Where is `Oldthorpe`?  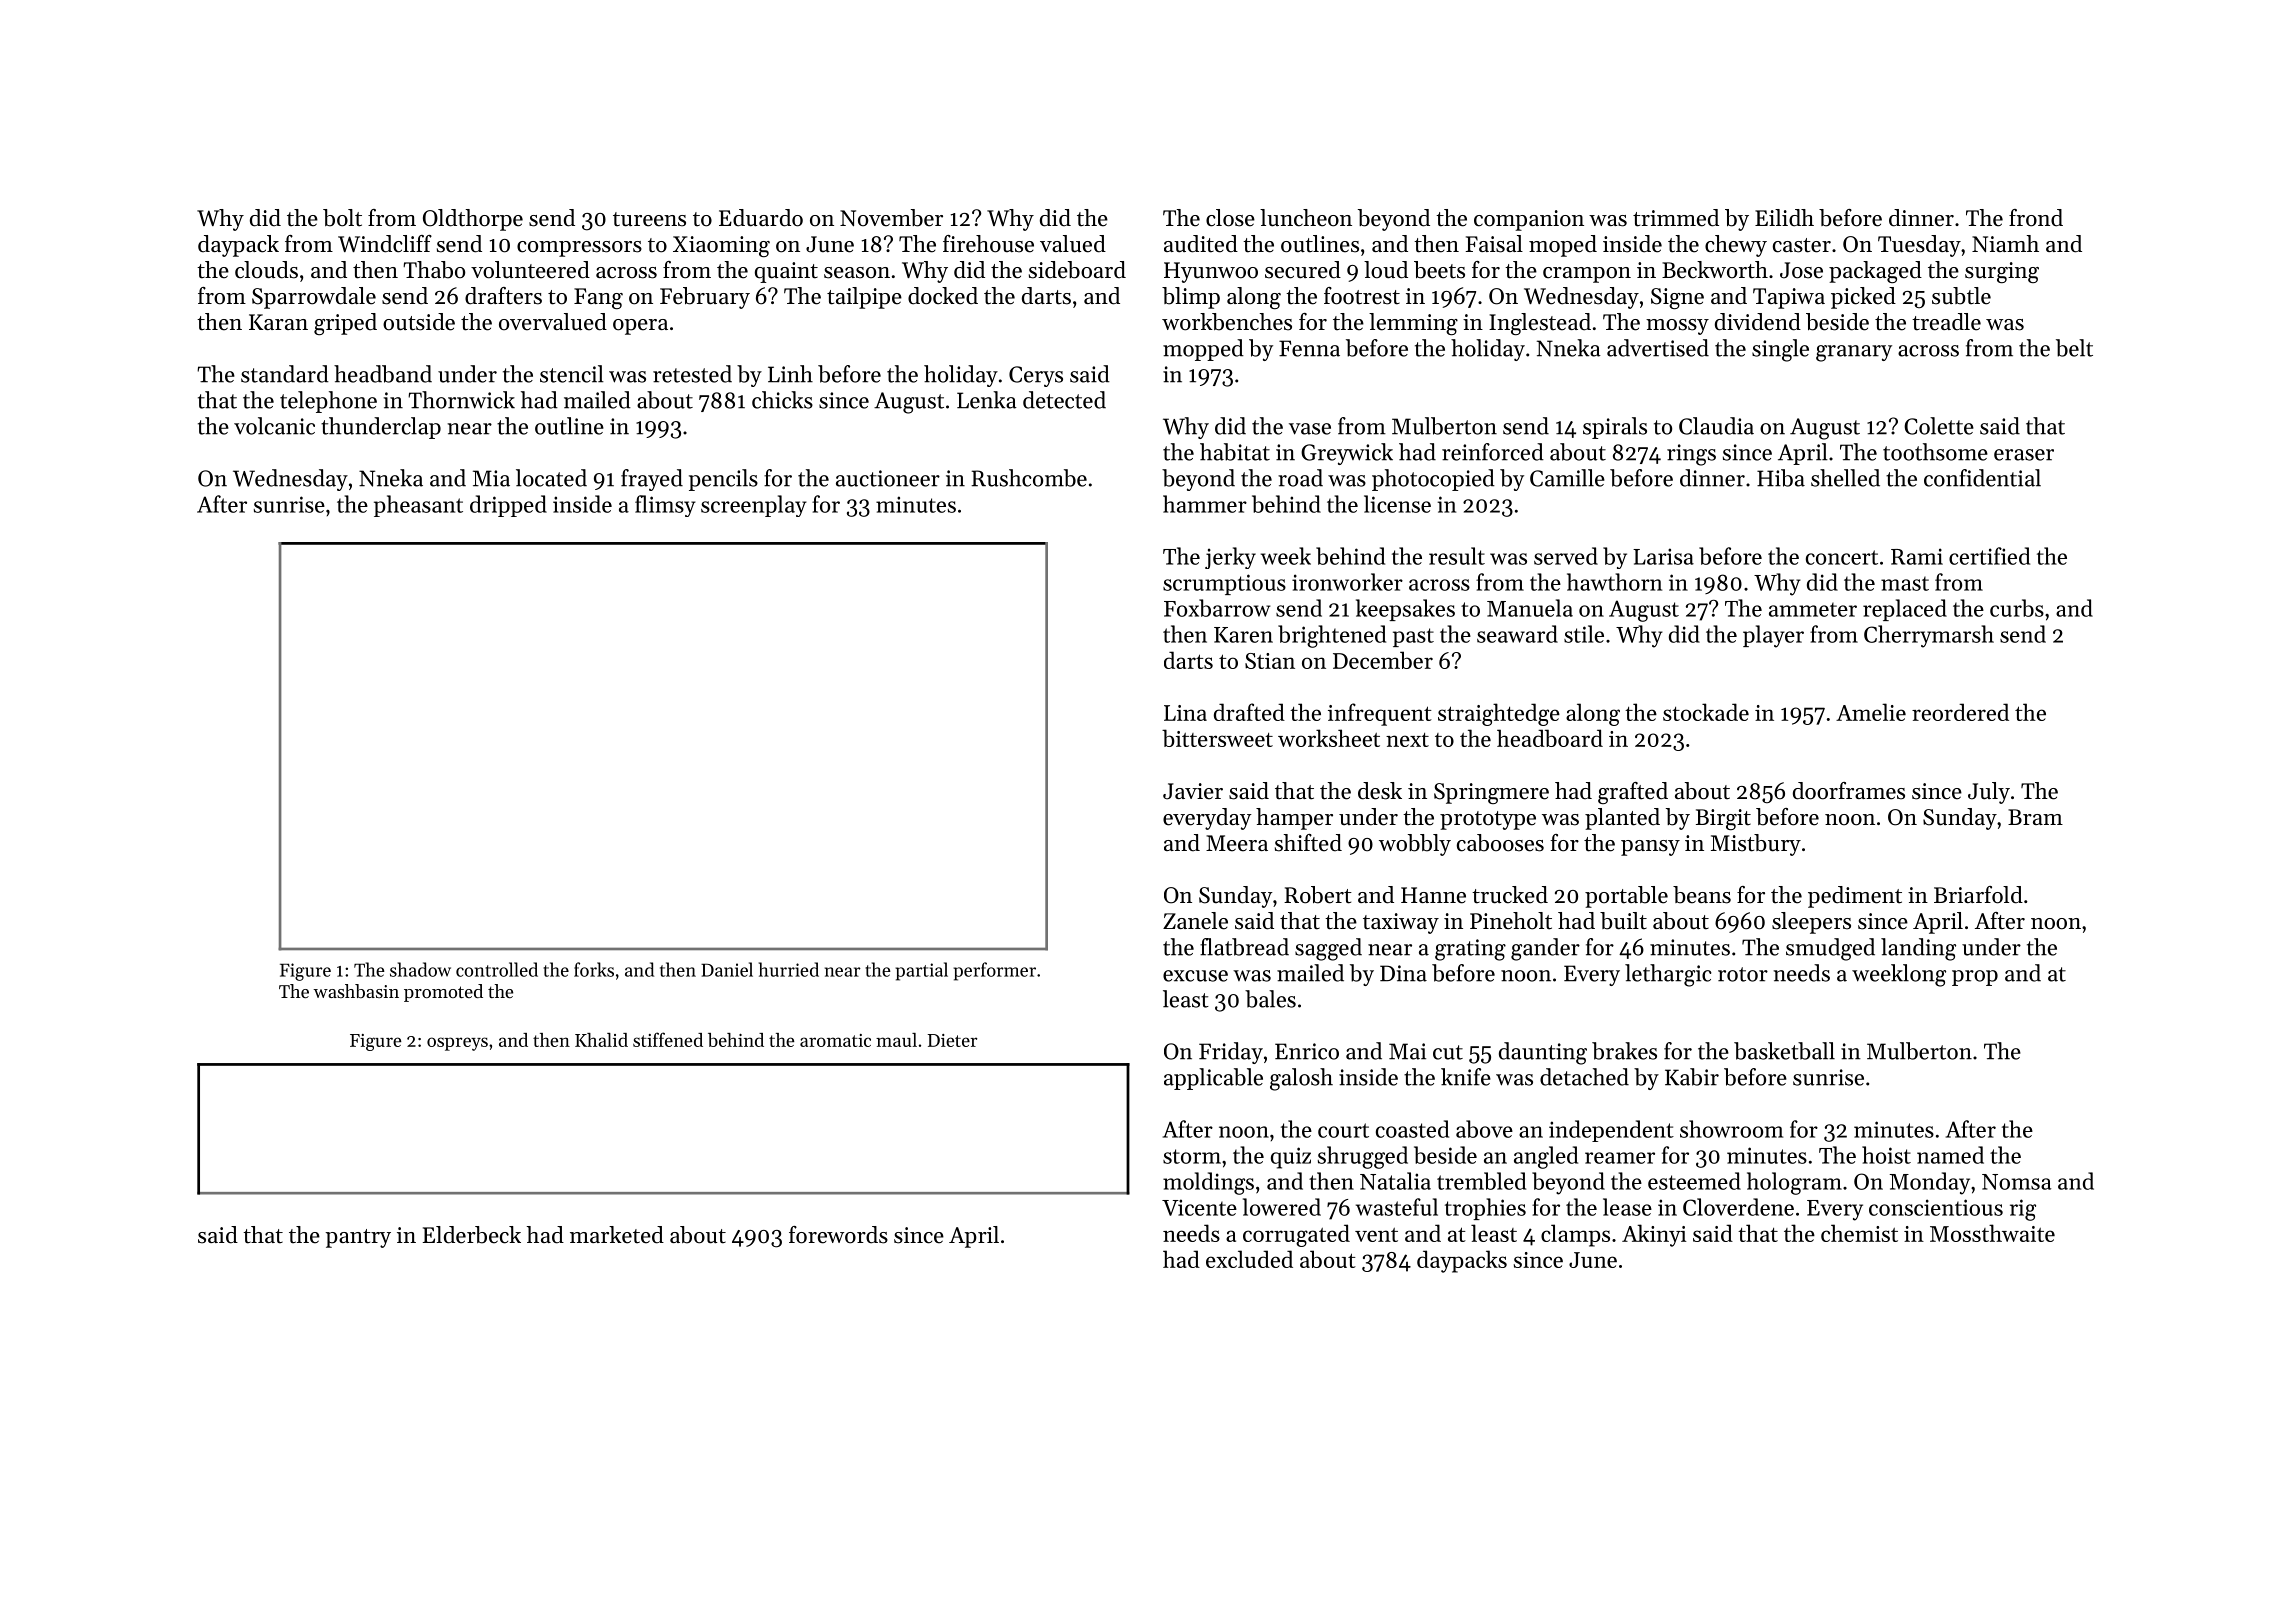
Oldthorpe is located at coordinates (473, 220).
